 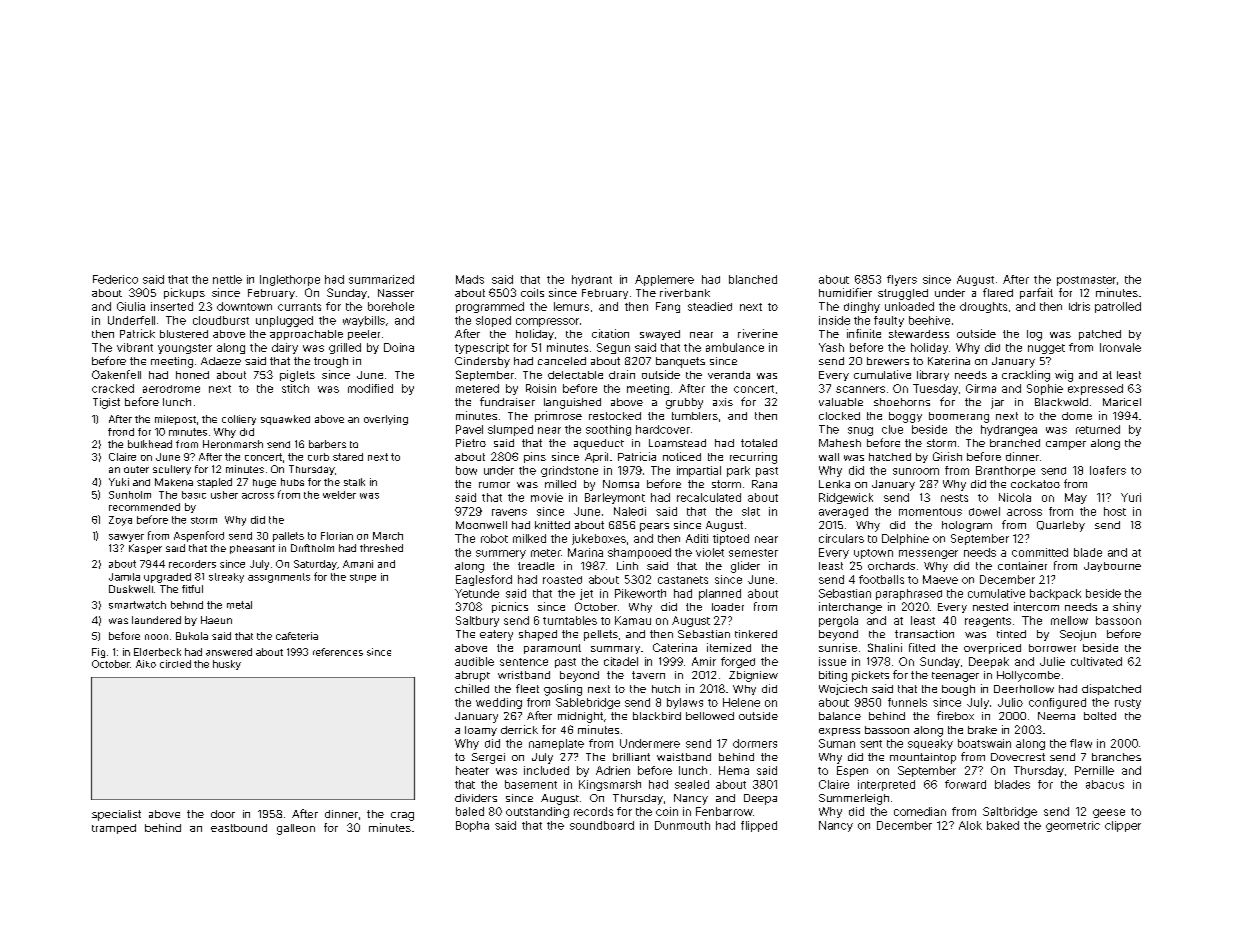 I want to click on ravens, so click(x=509, y=512).
